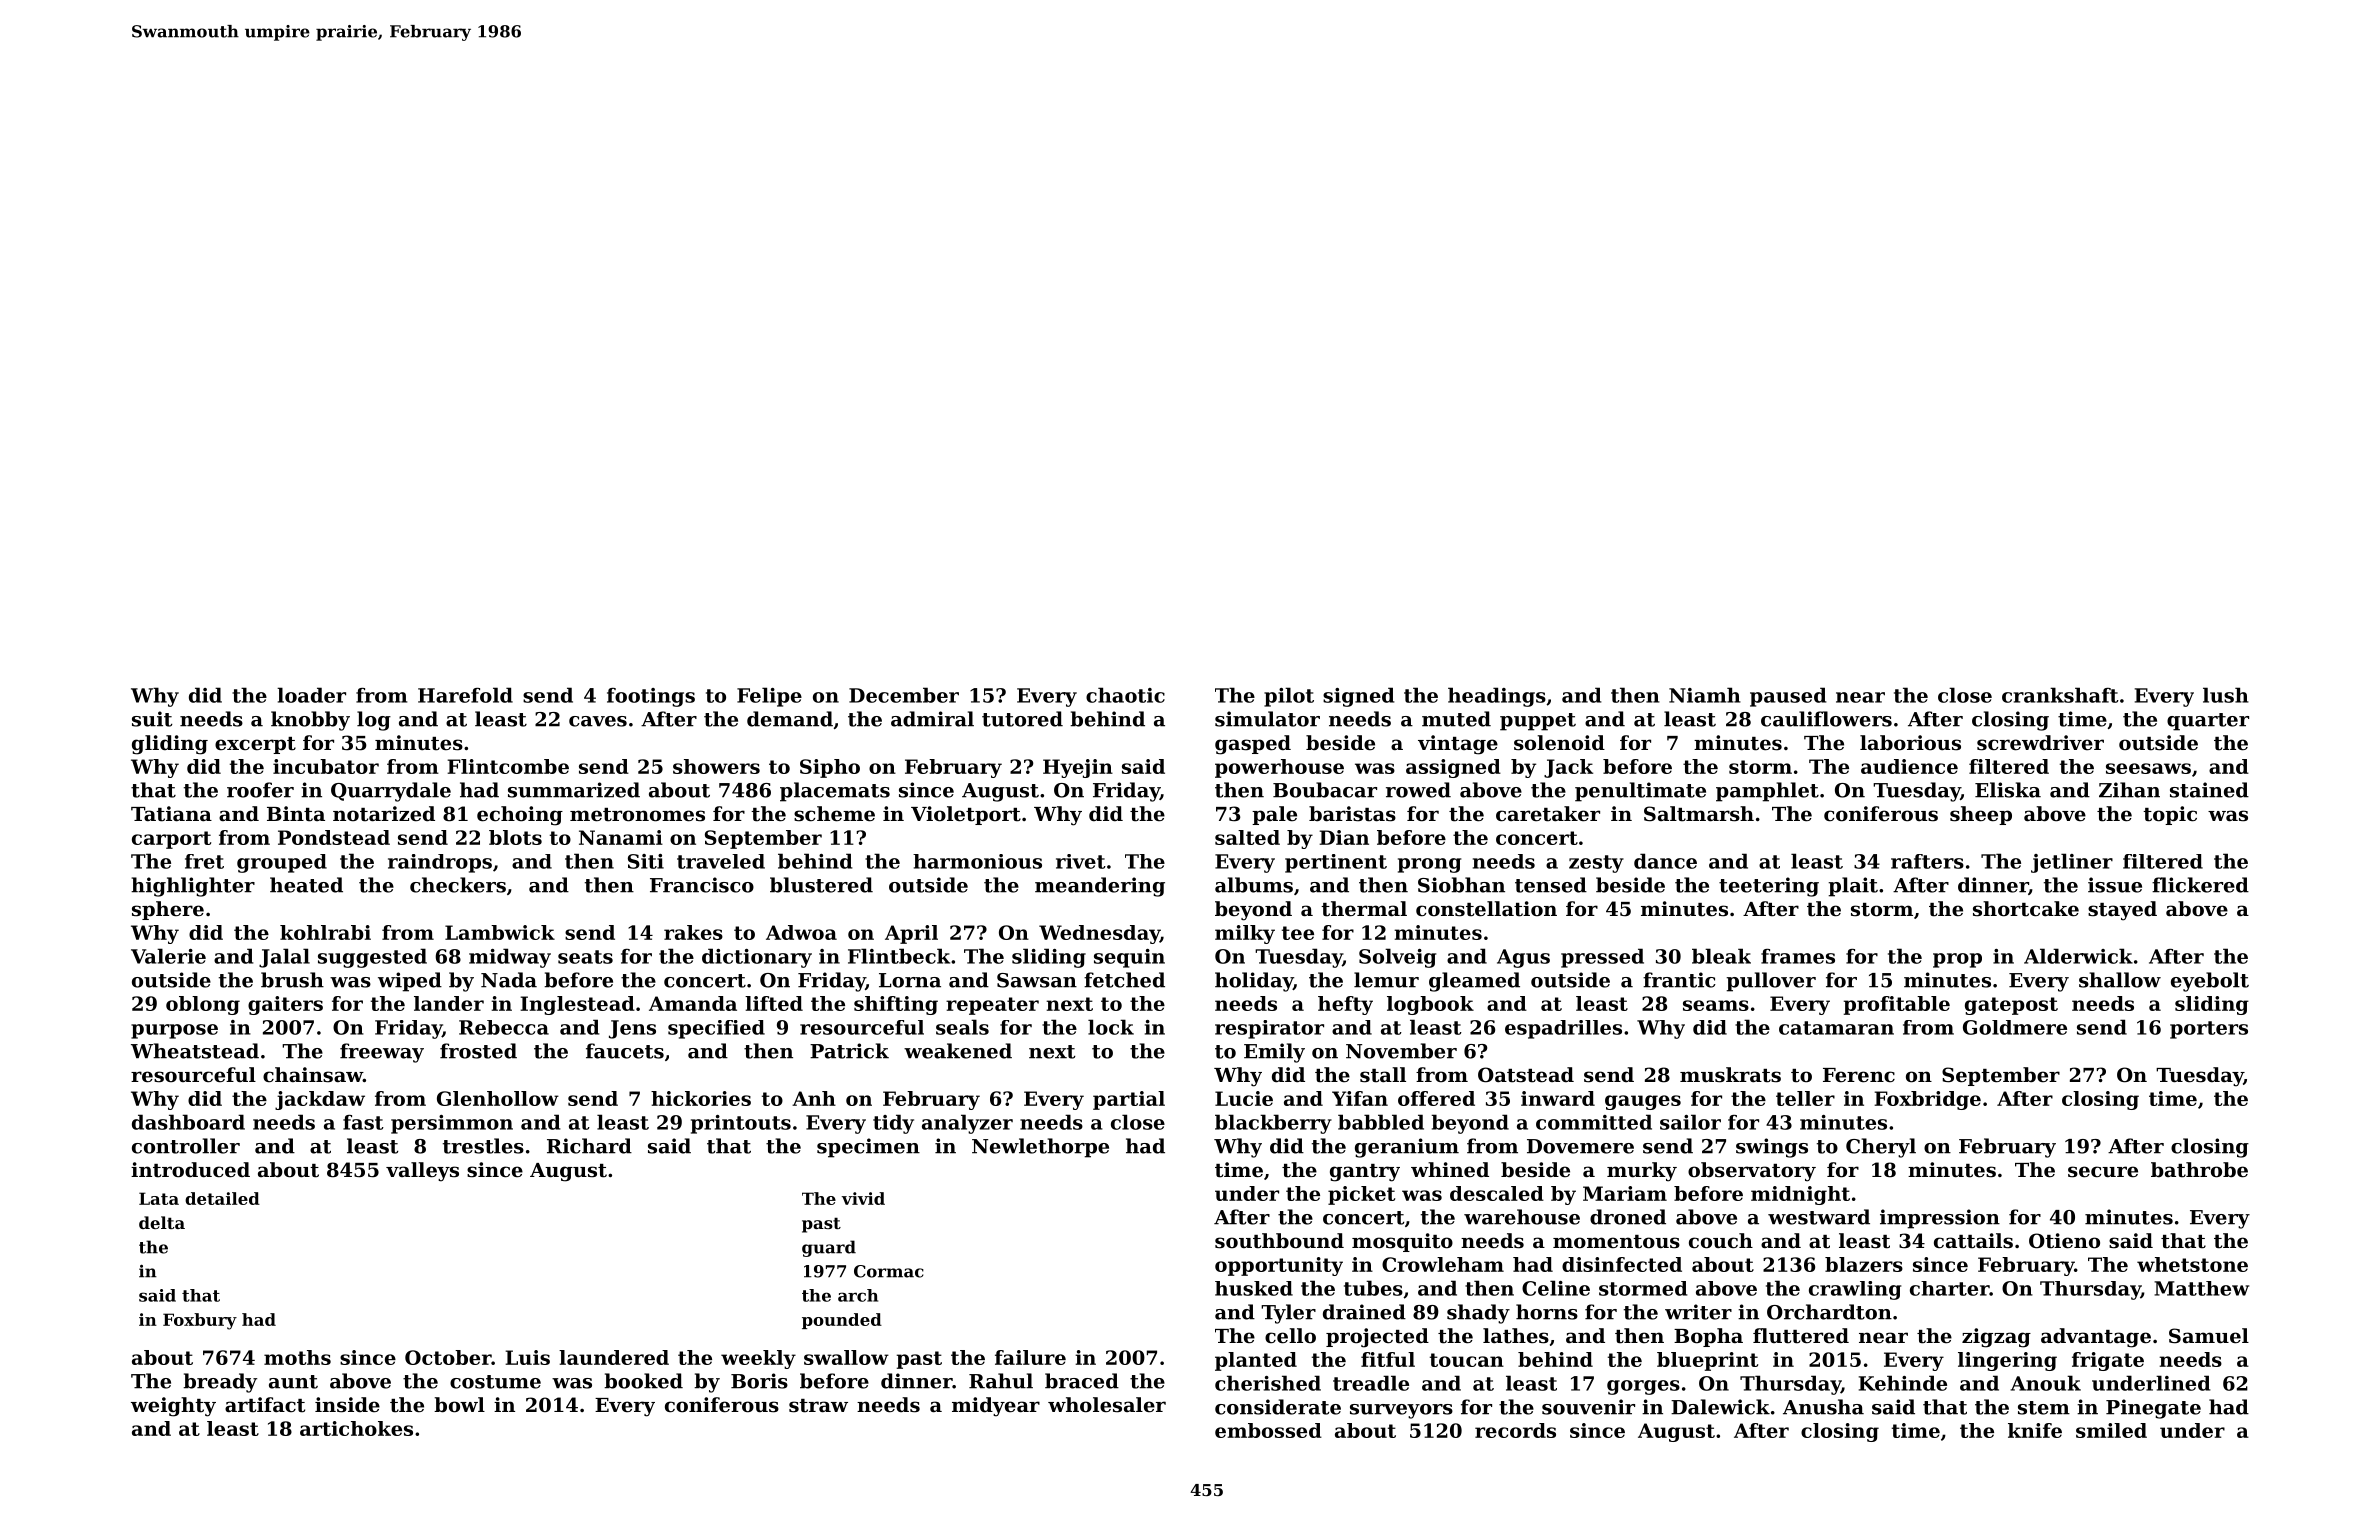 The height and width of the screenshot is (1540, 2380). Describe the element at coordinates (1769, 887) in the screenshot. I see `teetering` at that location.
